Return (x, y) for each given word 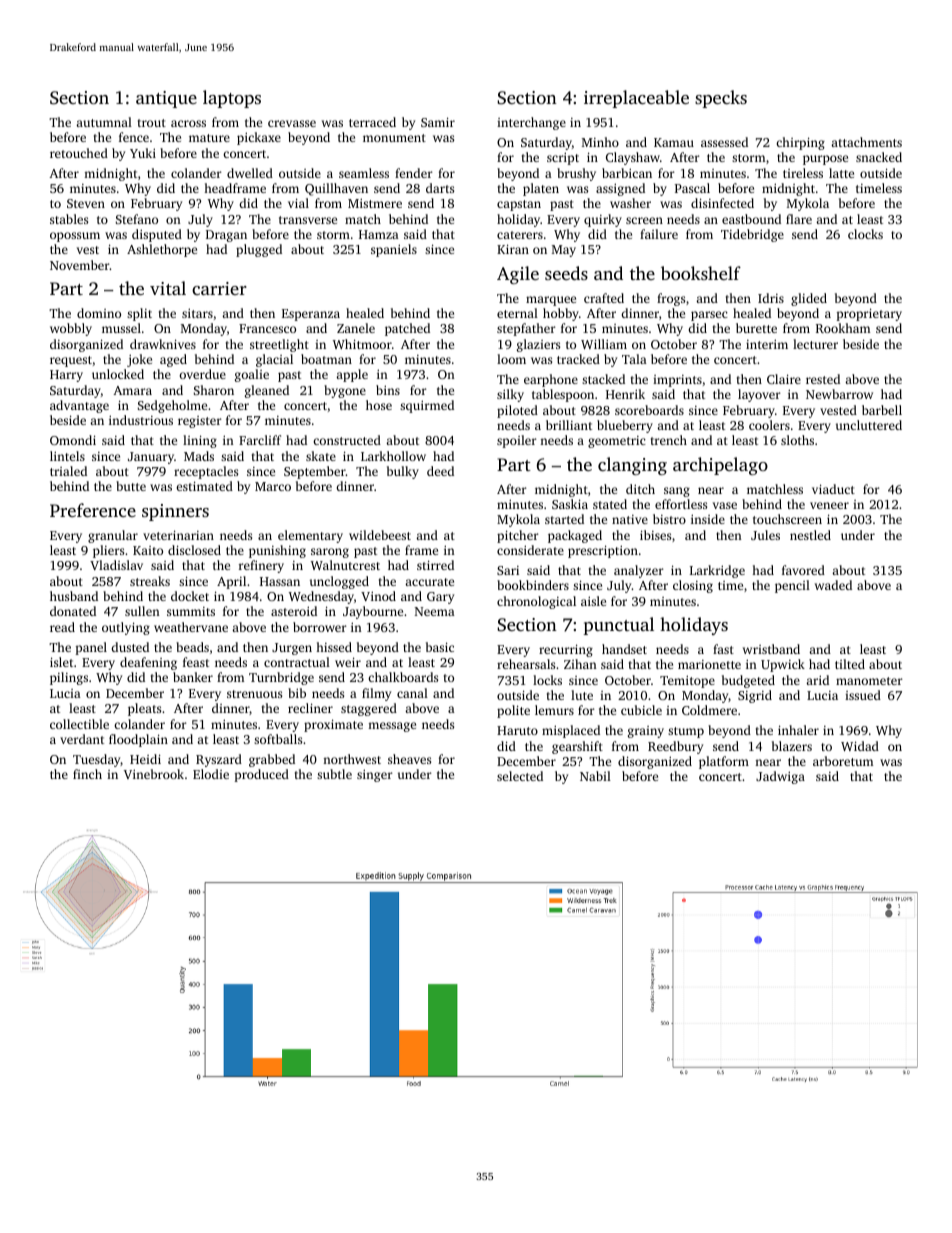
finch (87, 774)
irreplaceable (636, 99)
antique (166, 99)
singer (375, 776)
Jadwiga (780, 777)
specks (721, 99)
